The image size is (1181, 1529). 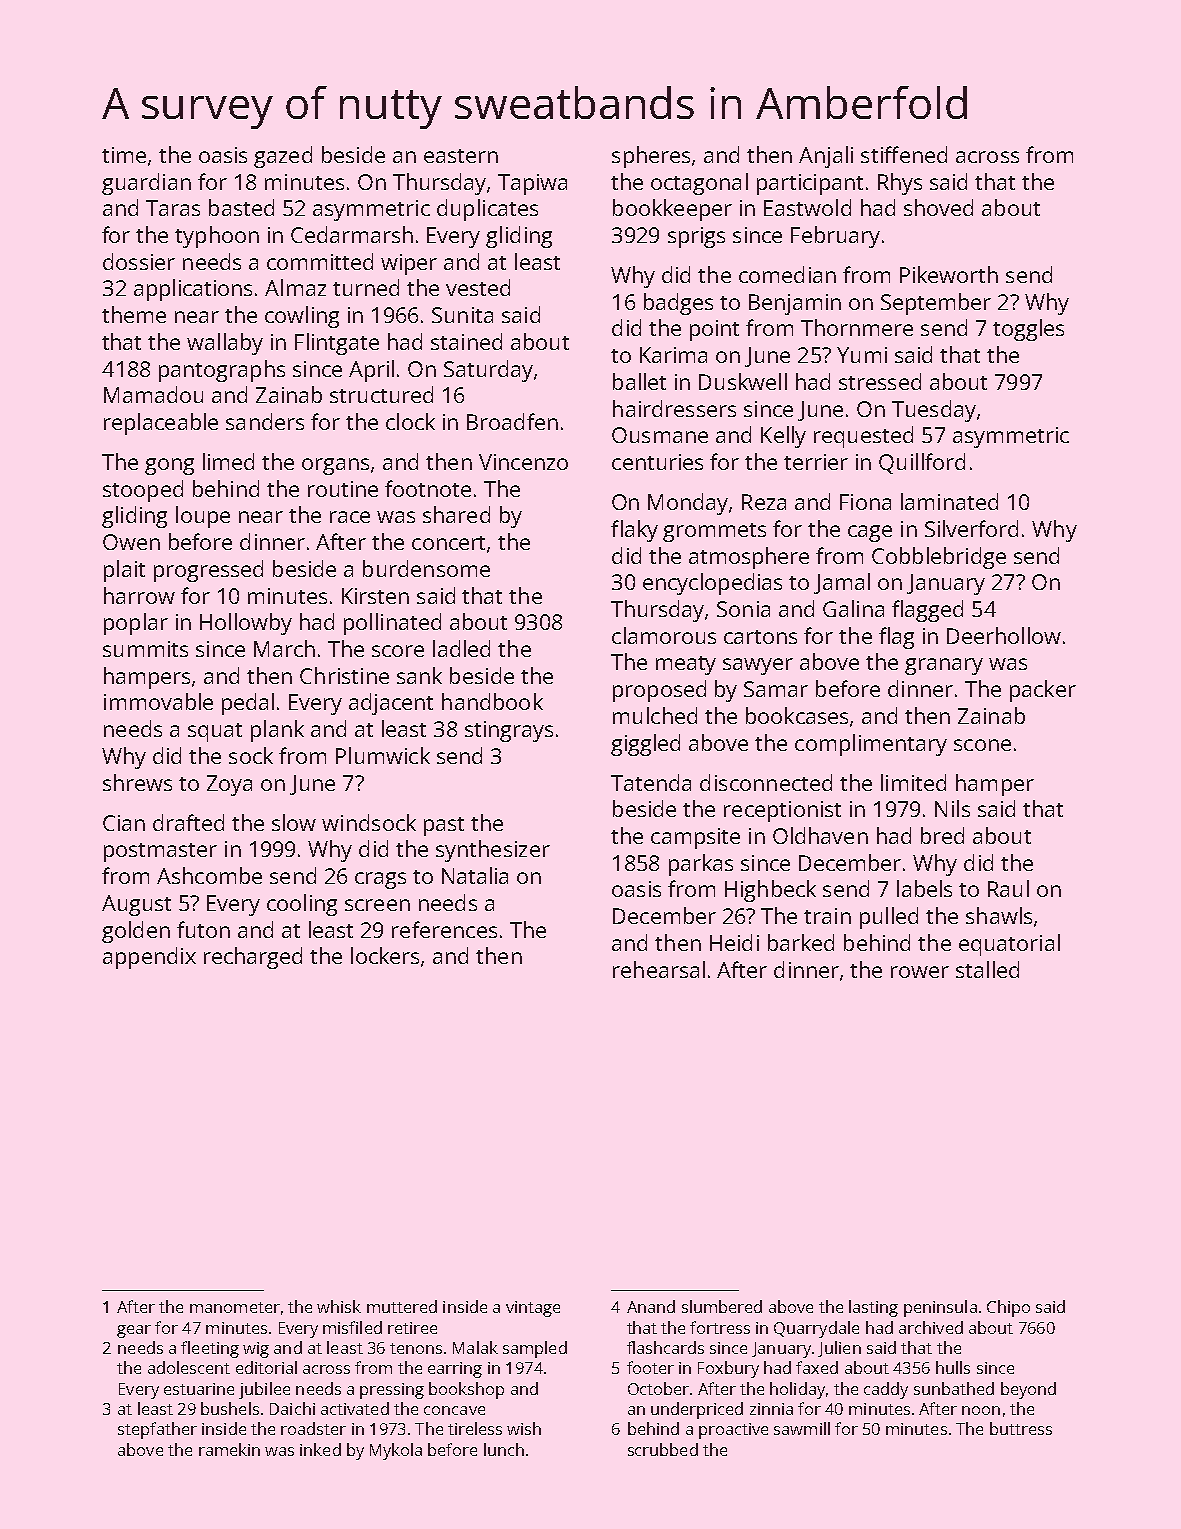 What do you see at coordinates (862, 355) in the screenshot?
I see `Yumi` at bounding box center [862, 355].
